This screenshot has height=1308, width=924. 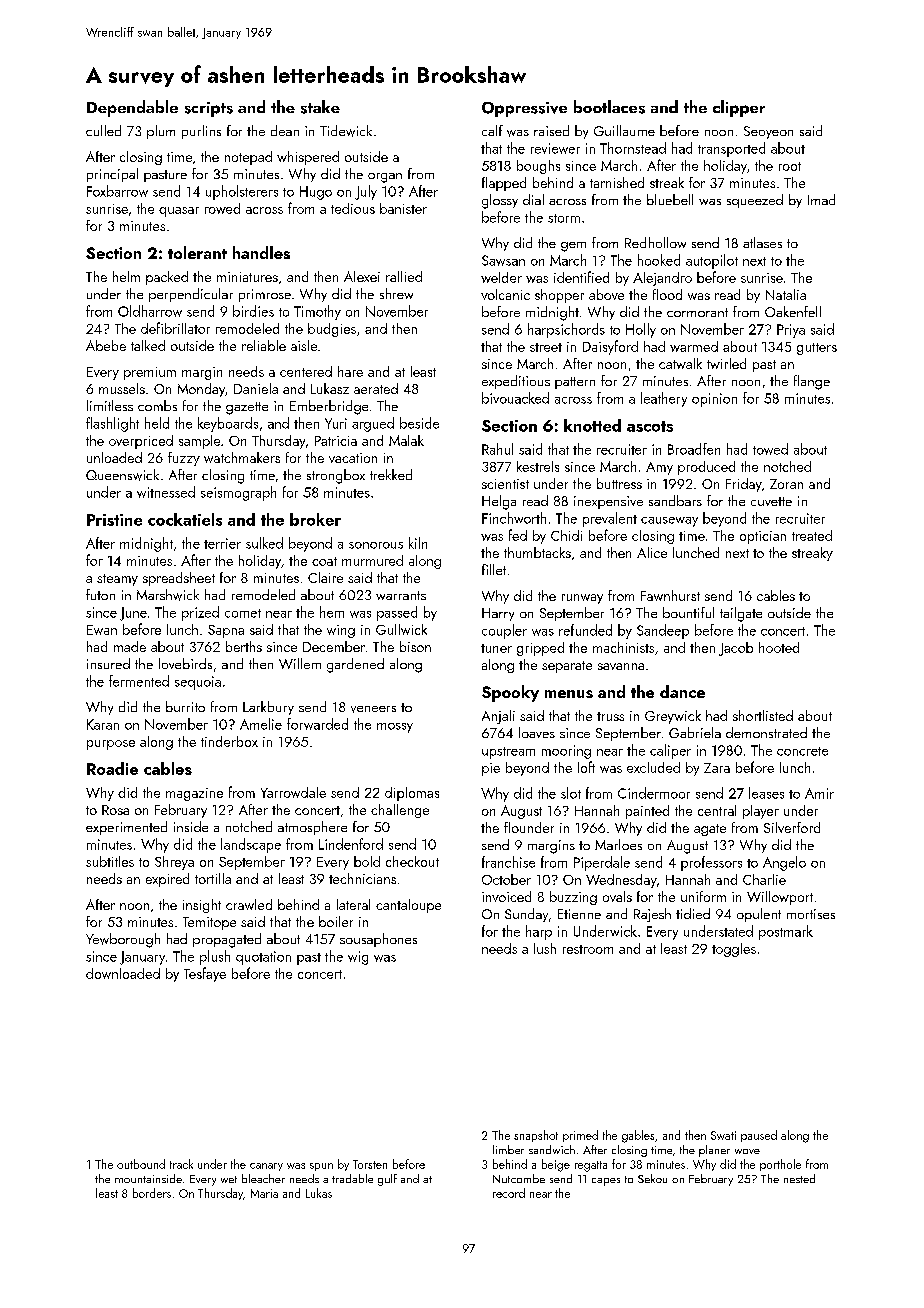 What do you see at coordinates (499, 502) in the screenshot?
I see `Helga` at bounding box center [499, 502].
